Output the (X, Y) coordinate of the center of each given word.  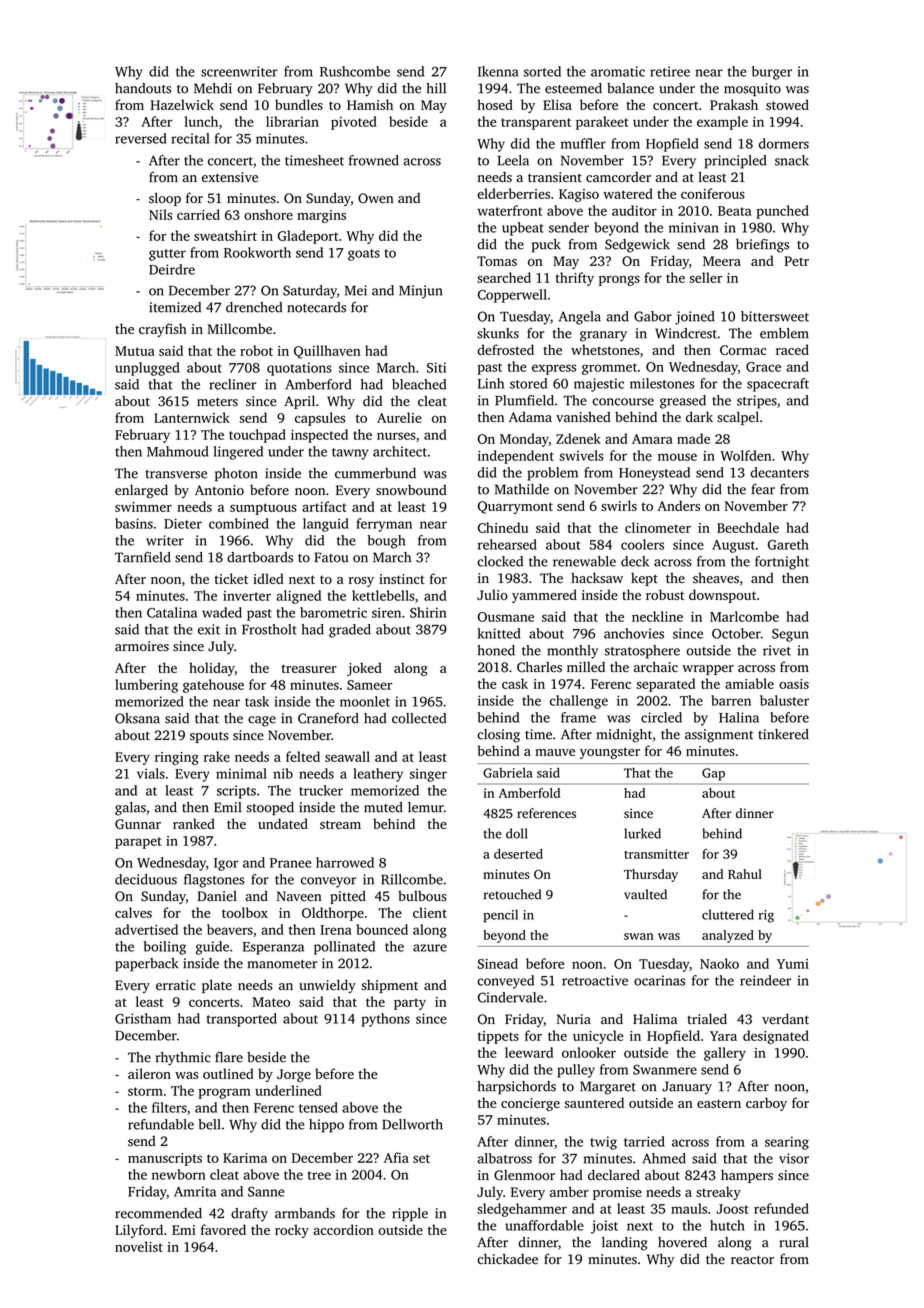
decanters (779, 472)
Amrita (195, 1191)
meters (217, 402)
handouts (143, 88)
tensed (318, 1107)
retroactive (595, 980)
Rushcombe (355, 71)
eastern (719, 1103)
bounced (382, 929)
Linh (491, 383)
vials (151, 773)
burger (772, 73)
